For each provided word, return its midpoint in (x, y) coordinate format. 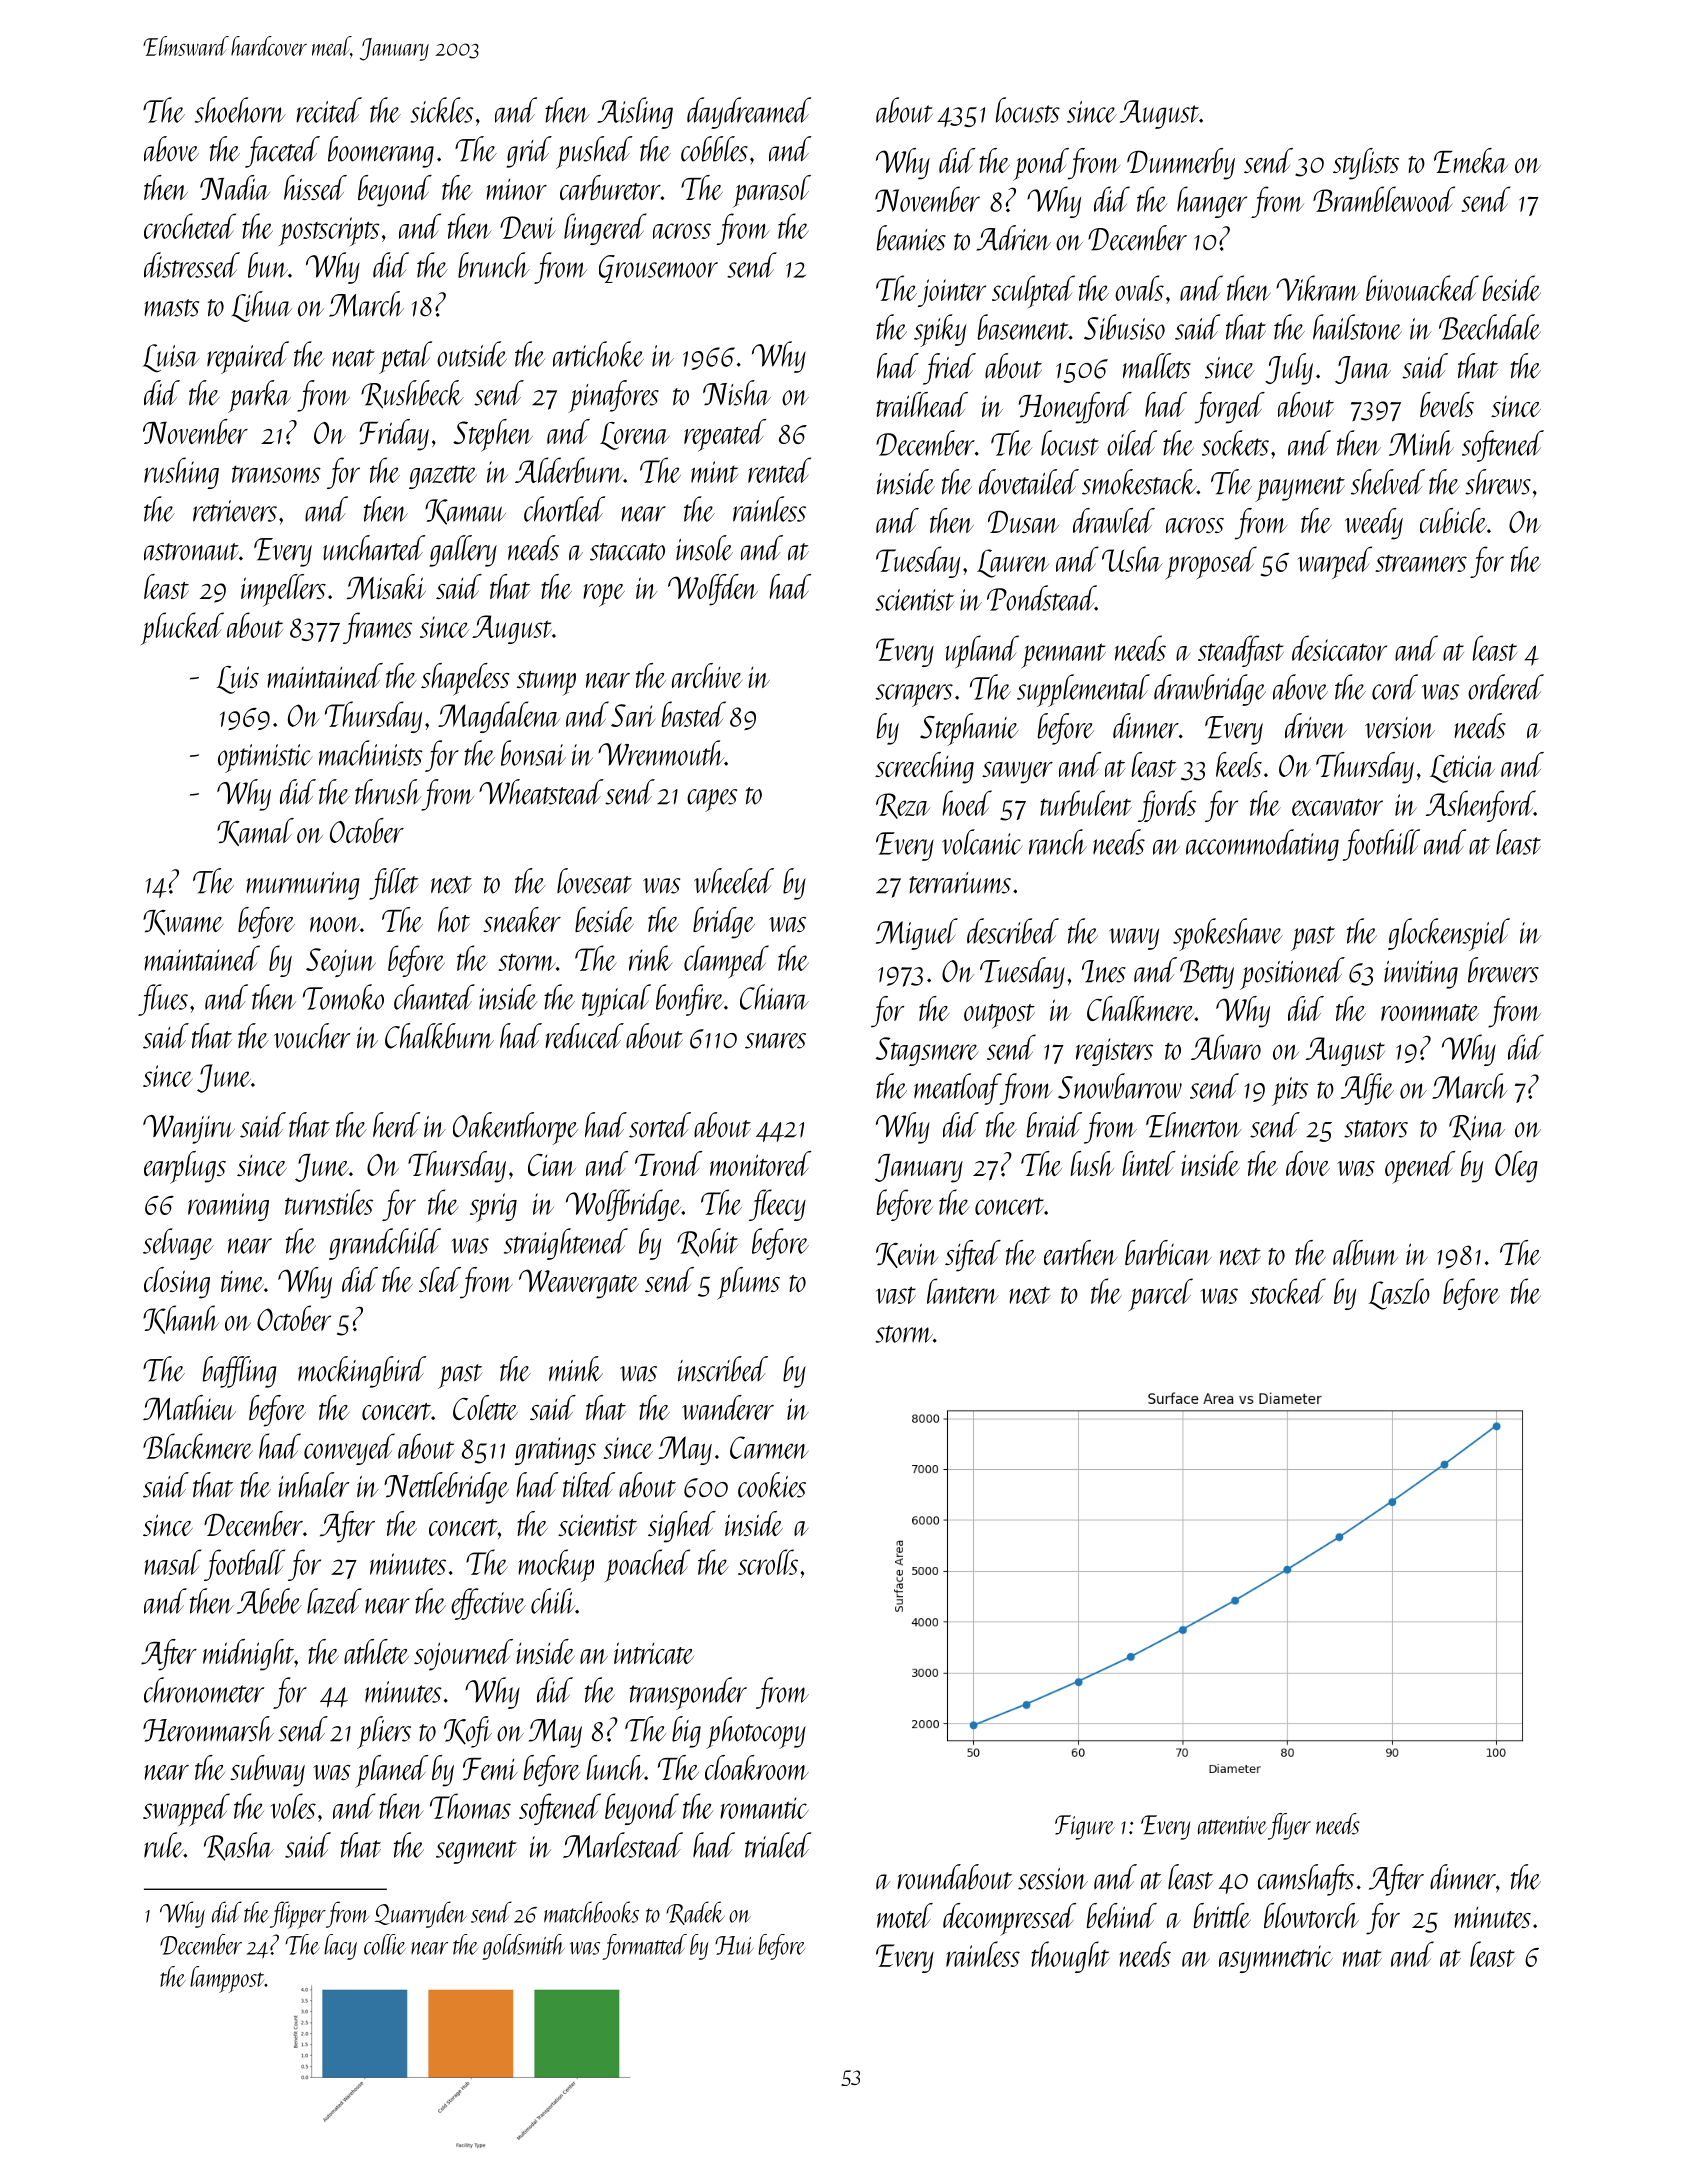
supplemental (1083, 690)
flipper (298, 1915)
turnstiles (329, 1202)
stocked (1288, 1291)
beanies (911, 238)
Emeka (1471, 160)
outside (472, 354)
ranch (1058, 842)
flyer (1289, 1826)
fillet (394, 884)
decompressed (1009, 1919)
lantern (963, 1291)
